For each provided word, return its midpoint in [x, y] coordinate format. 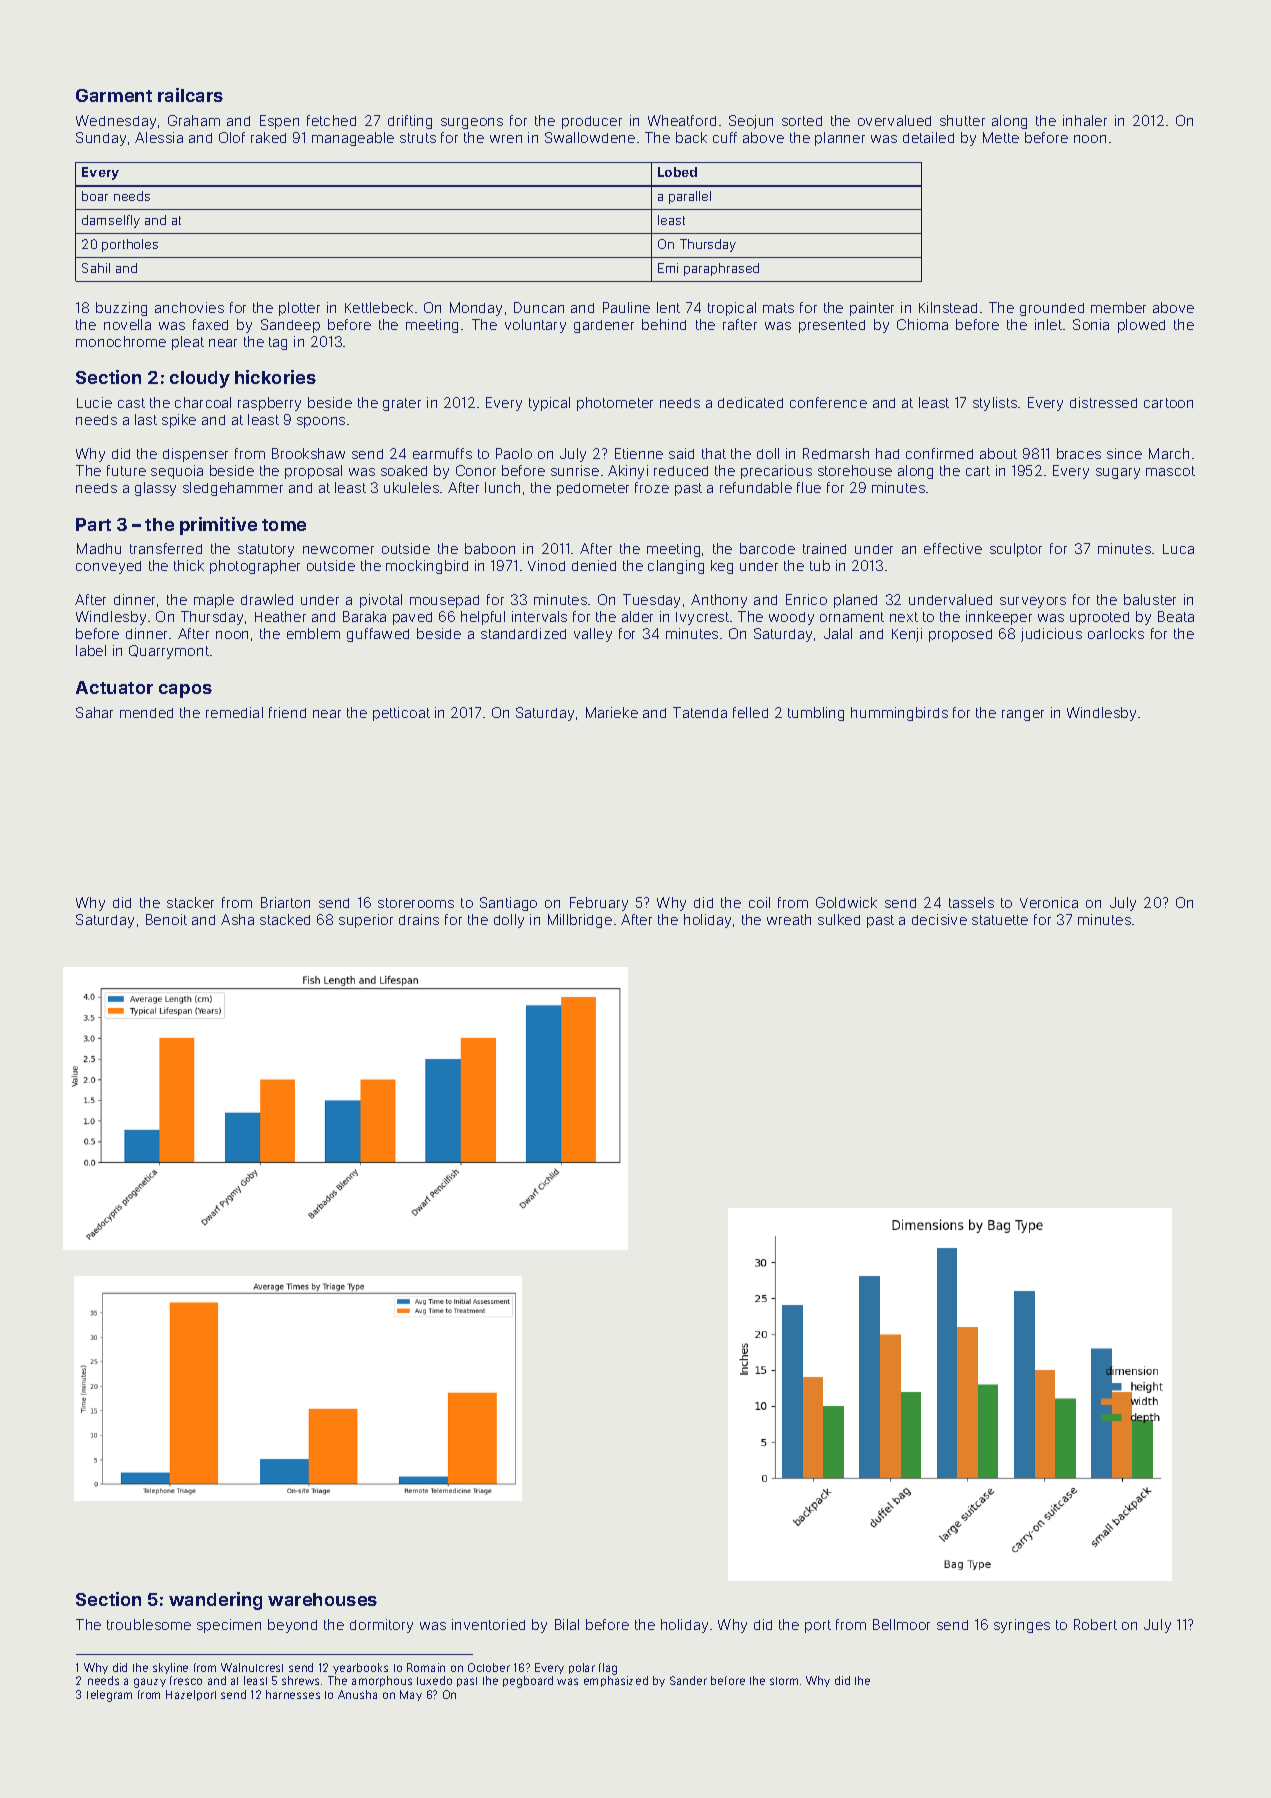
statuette [1000, 920]
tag [278, 343]
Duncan [539, 307]
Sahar [94, 712]
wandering [215, 1601]
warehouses [322, 1599]
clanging [676, 567]
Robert [1095, 1624]
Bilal [567, 1624]
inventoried [488, 1624]
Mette [1001, 137]
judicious [1051, 635]
